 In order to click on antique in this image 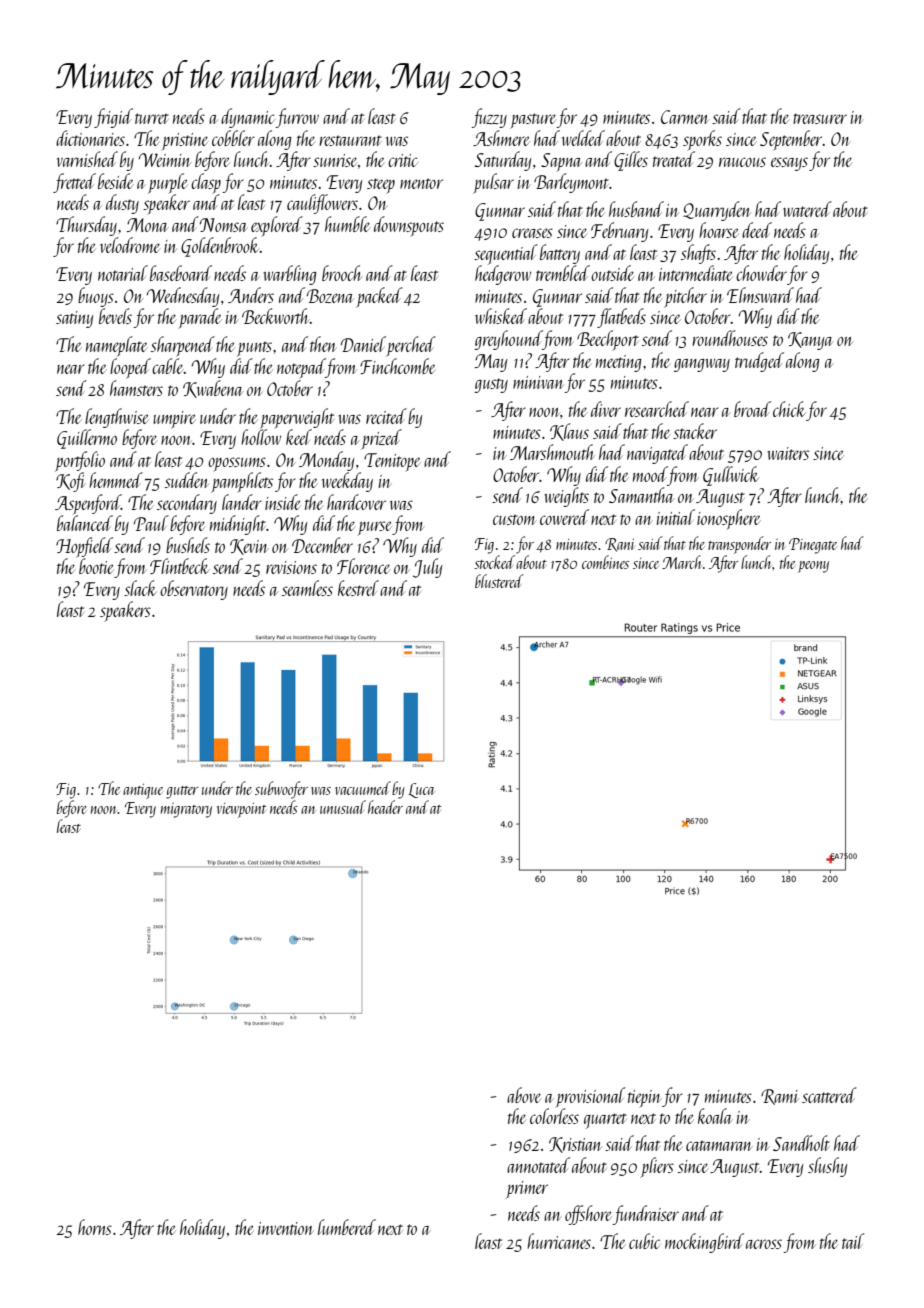, I will do `click(143, 791)`.
